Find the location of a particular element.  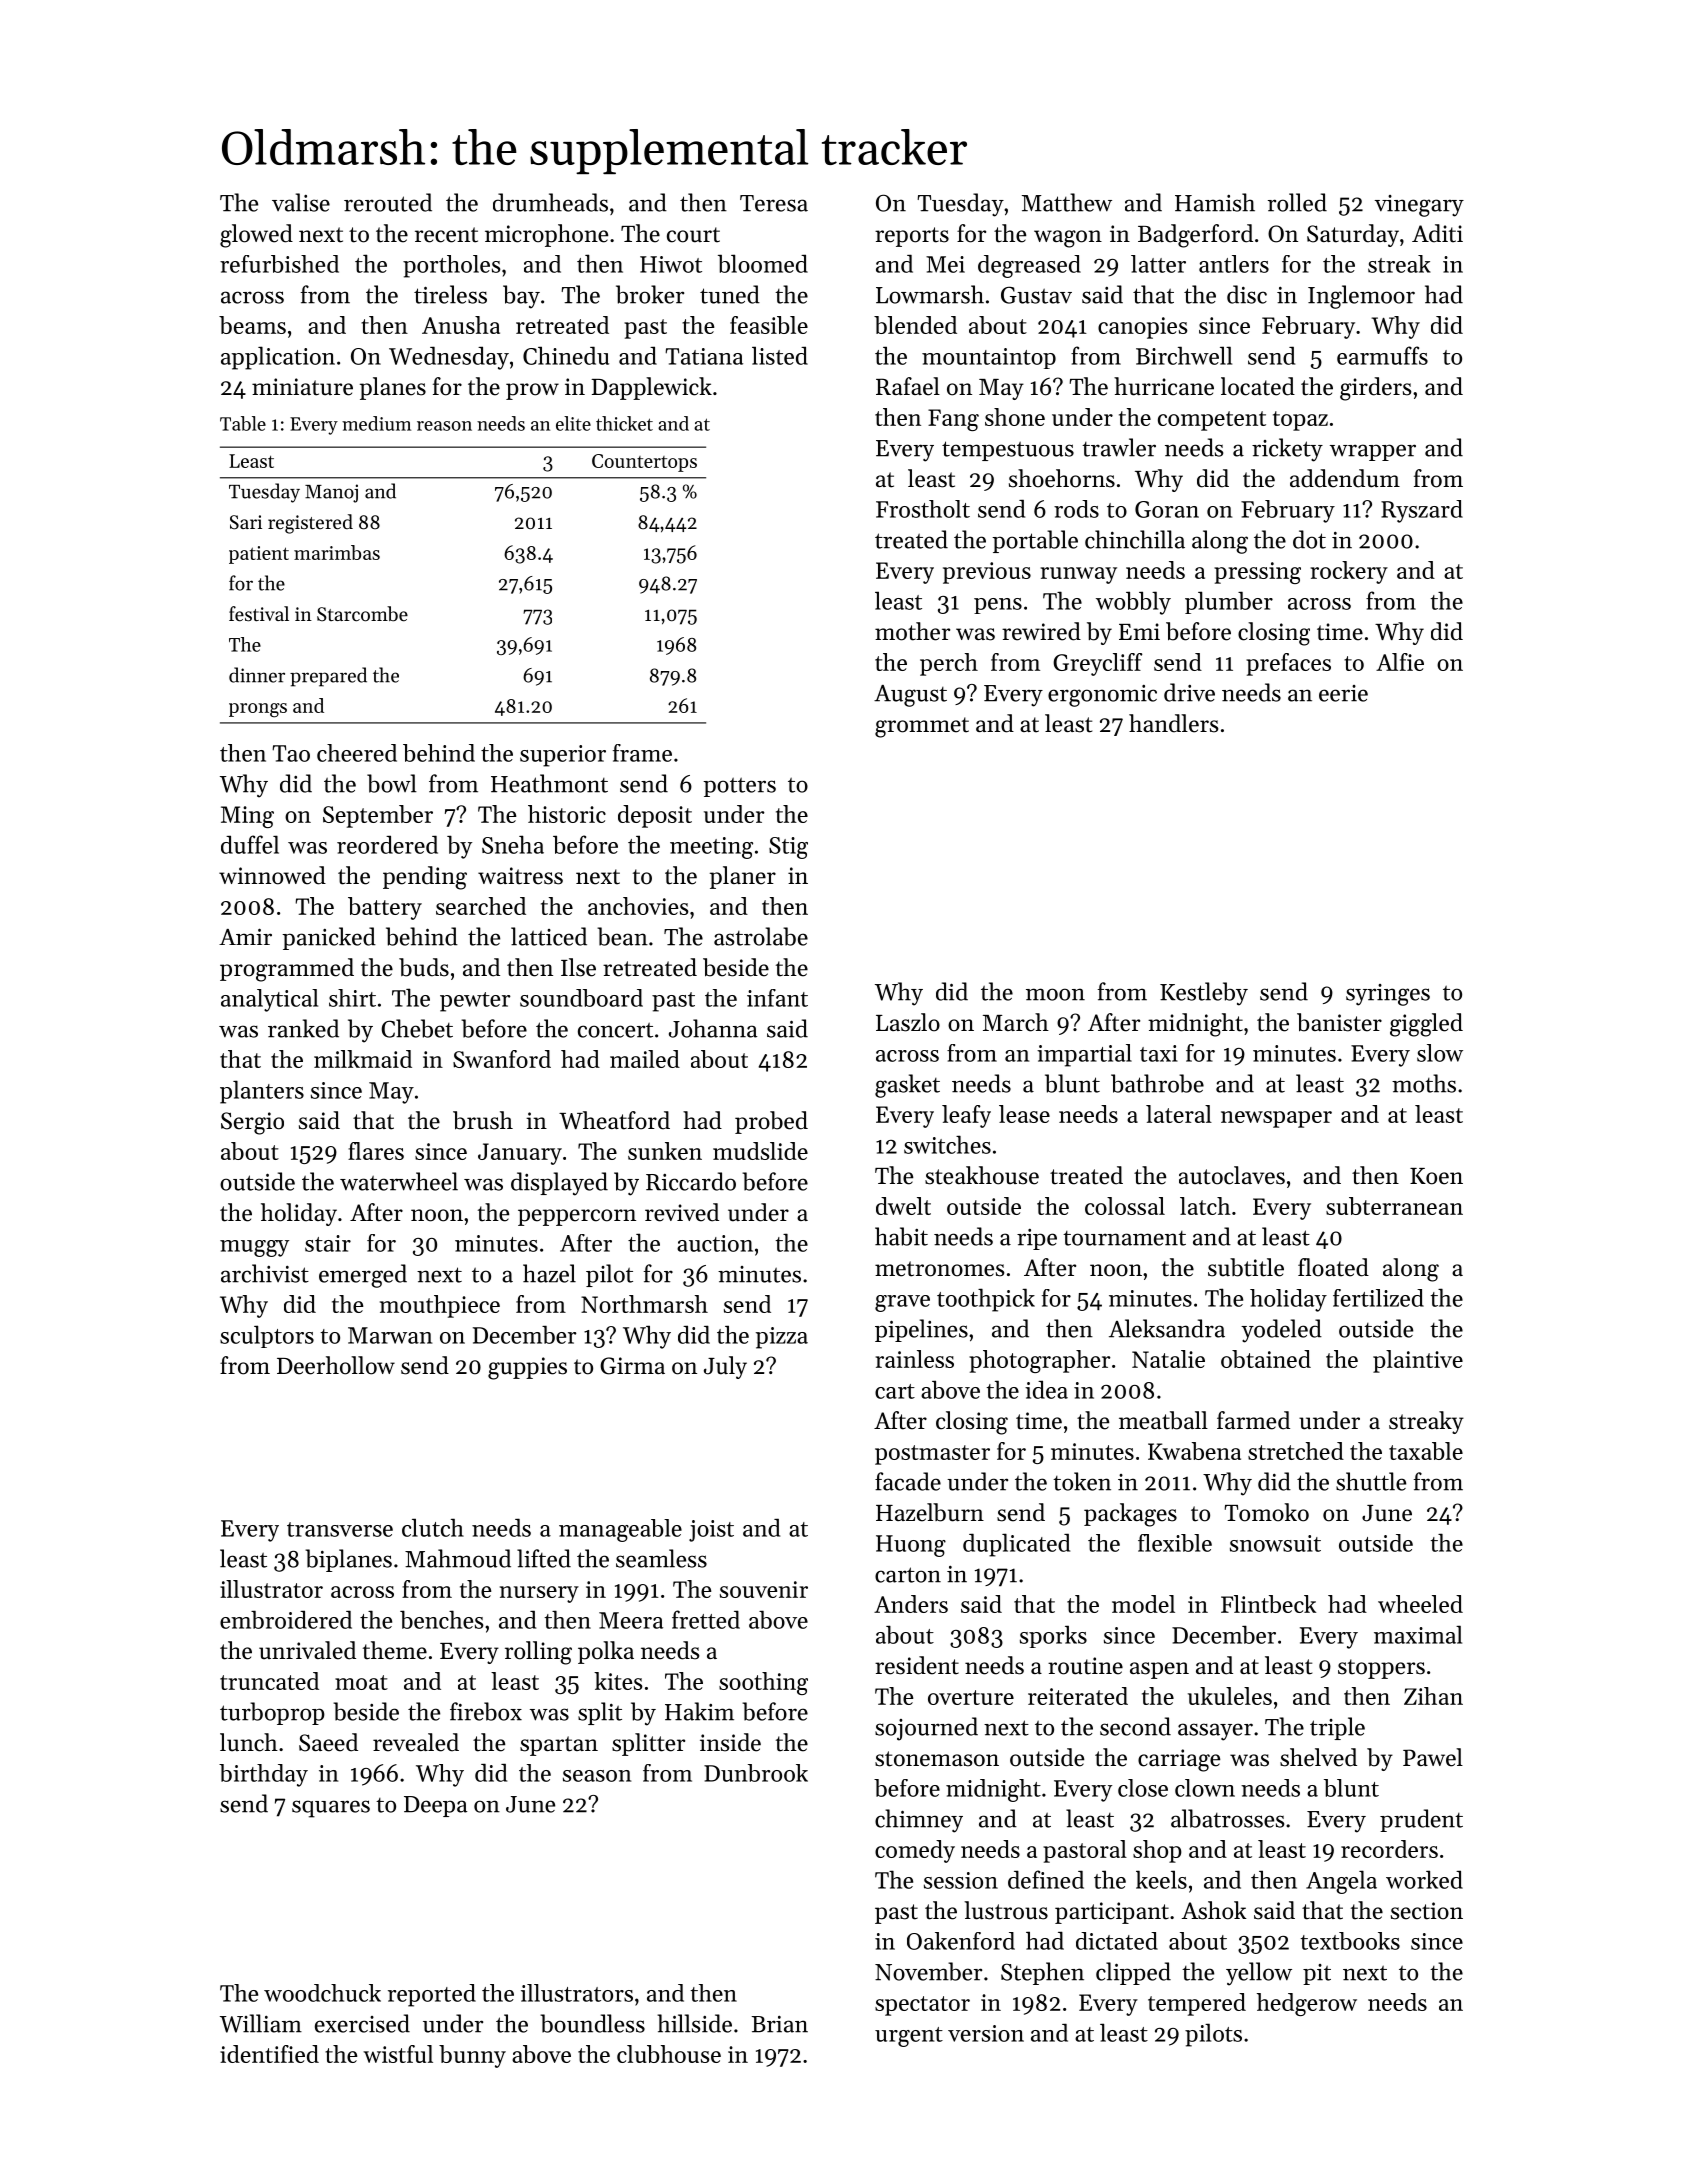

application is located at coordinates (278, 358).
